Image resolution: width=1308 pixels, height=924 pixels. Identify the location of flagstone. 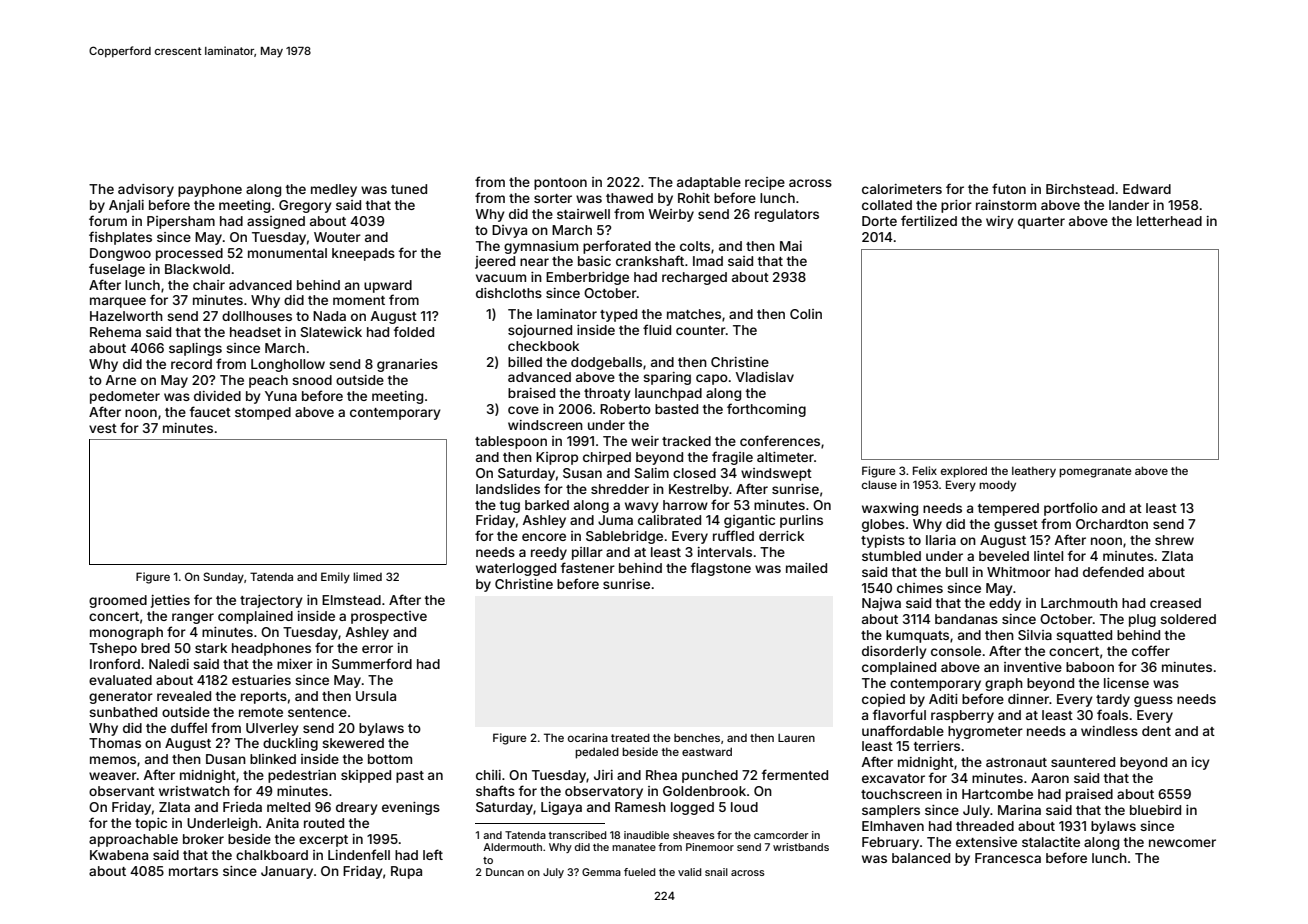
(721, 569).
